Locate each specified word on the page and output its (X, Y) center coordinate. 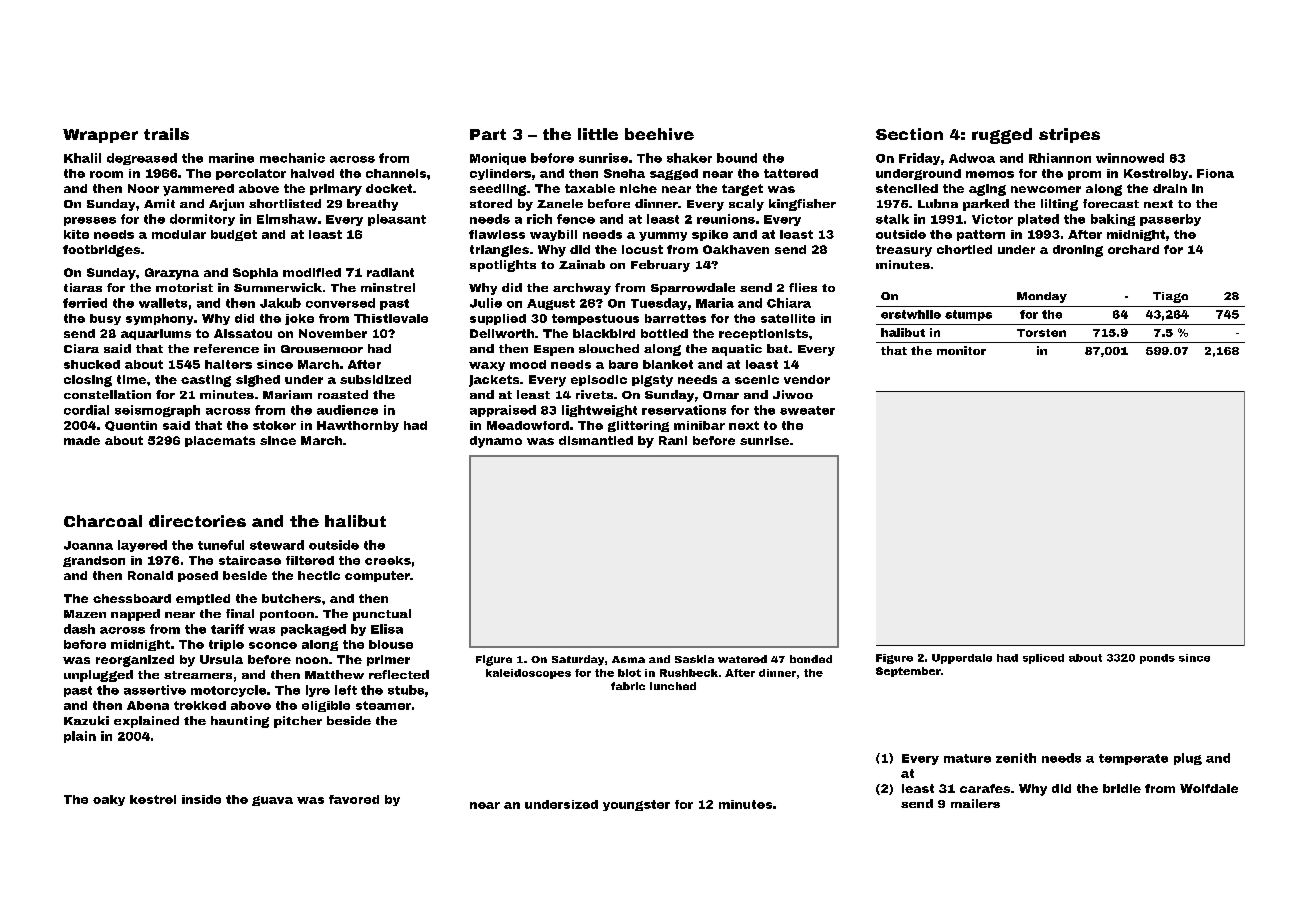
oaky (109, 800)
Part (488, 134)
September (908, 672)
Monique (498, 159)
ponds (1157, 659)
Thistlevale (391, 318)
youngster (636, 805)
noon (312, 660)
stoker (274, 425)
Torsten (1041, 333)
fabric (628, 686)
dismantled (596, 440)
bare (623, 364)
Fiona (1215, 173)
